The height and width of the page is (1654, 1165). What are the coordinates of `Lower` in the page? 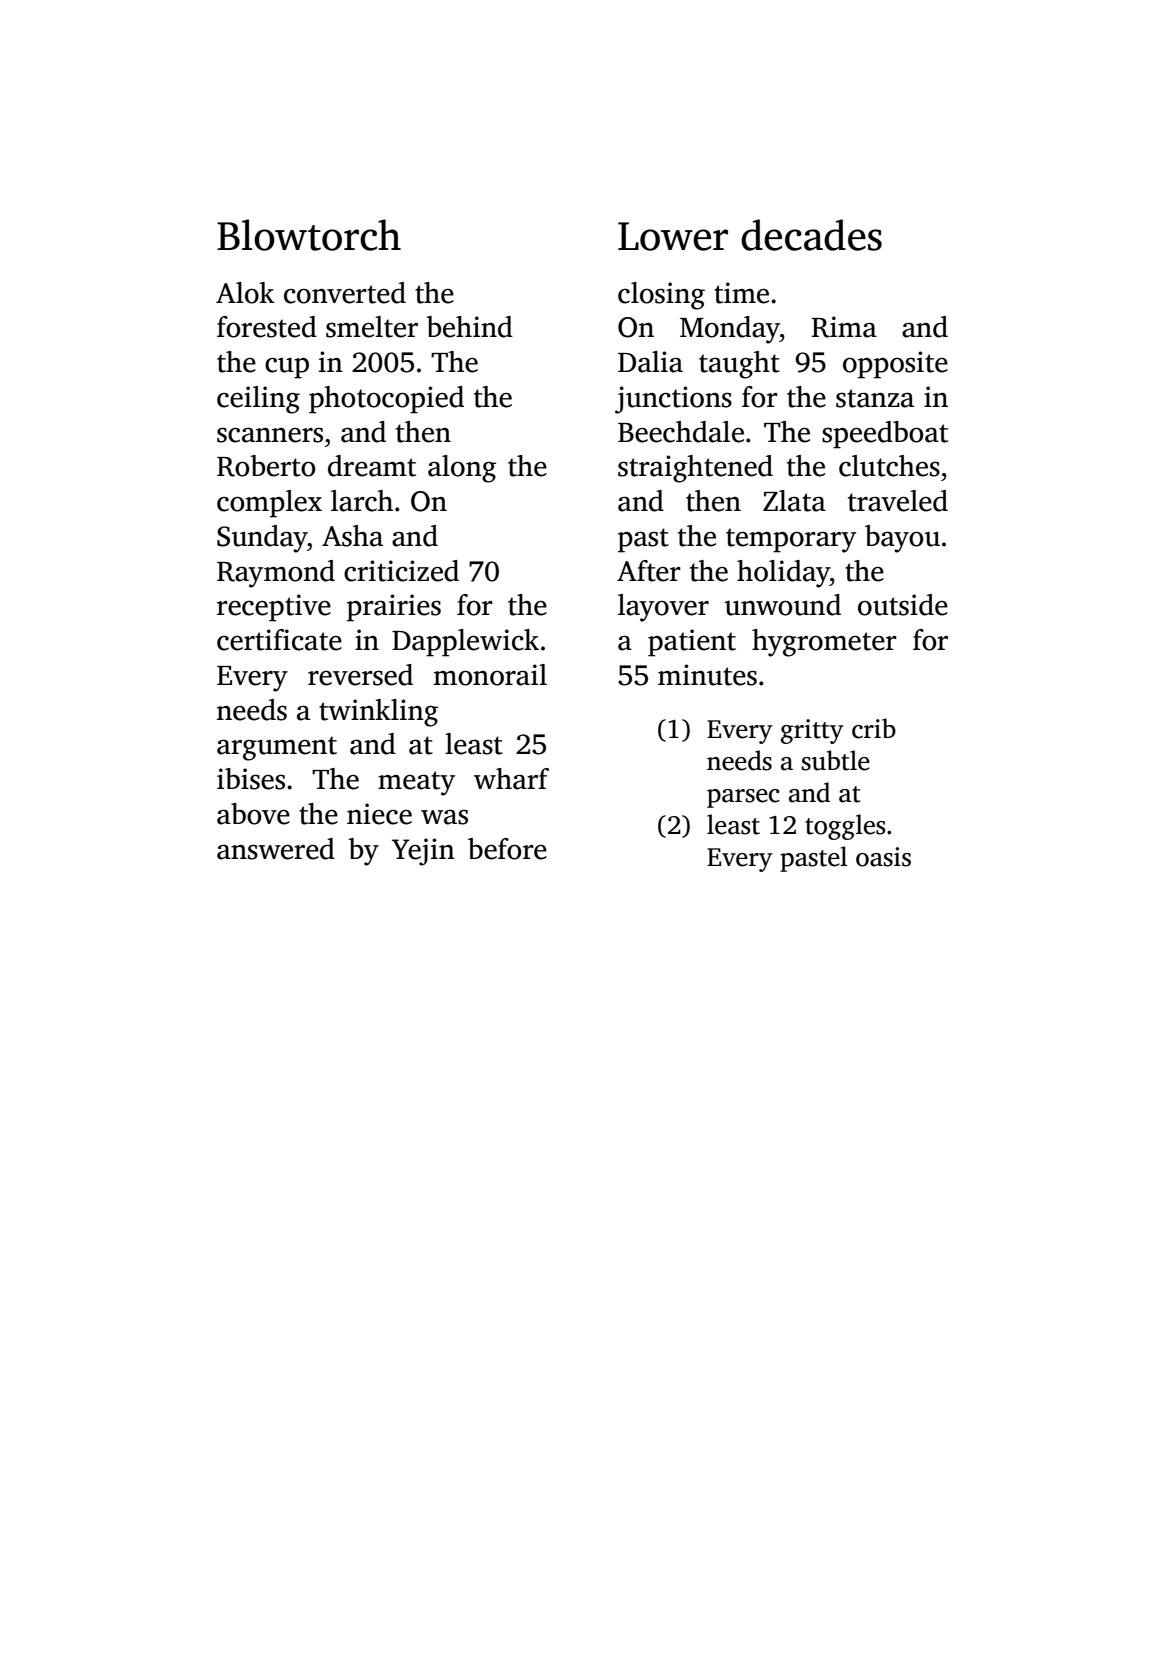 It's located at (673, 236).
